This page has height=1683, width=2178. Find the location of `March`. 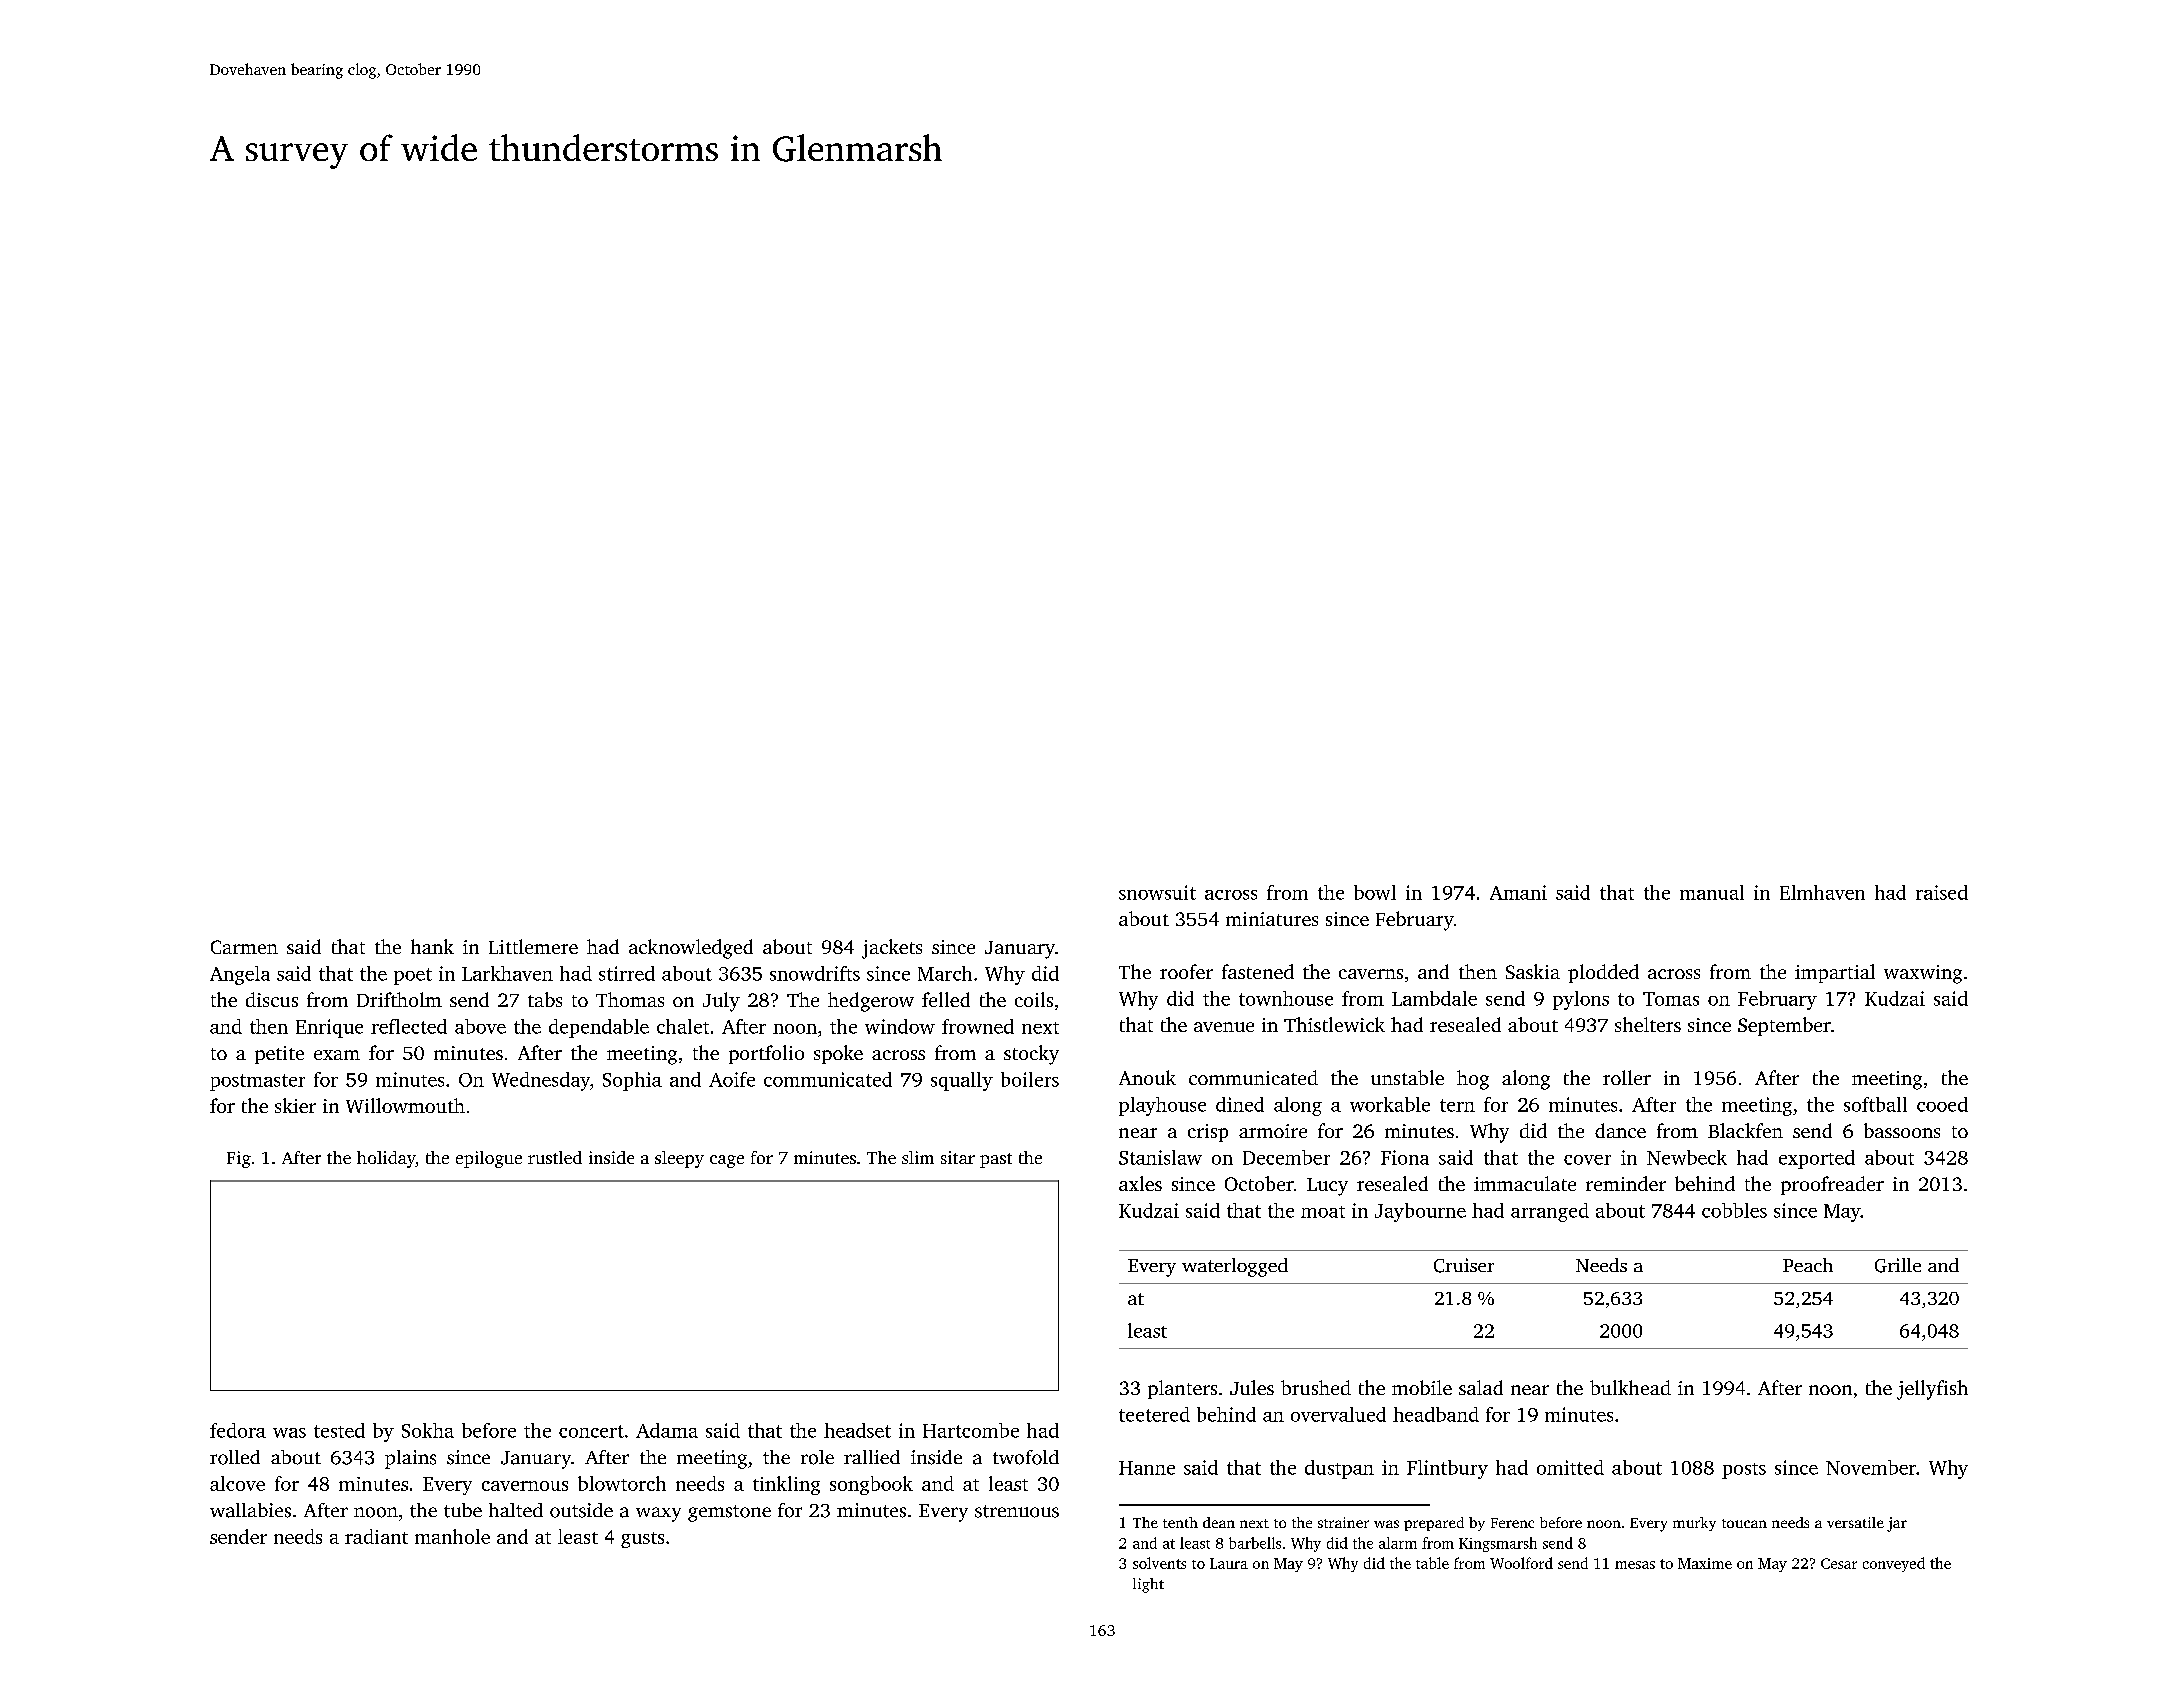

March is located at coordinates (945, 973).
